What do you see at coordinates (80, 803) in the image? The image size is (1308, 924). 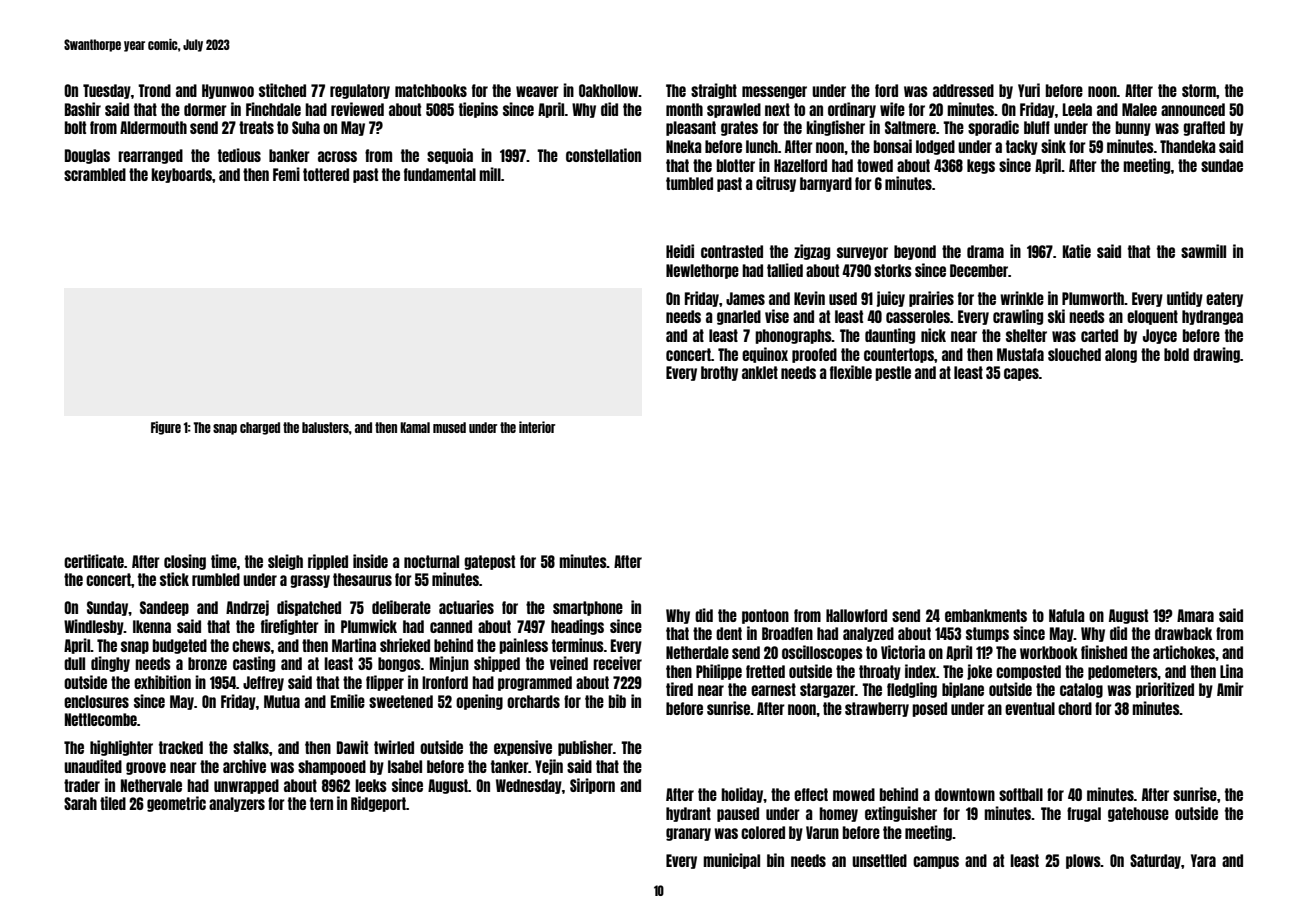 I see `Sarah` at bounding box center [80, 803].
